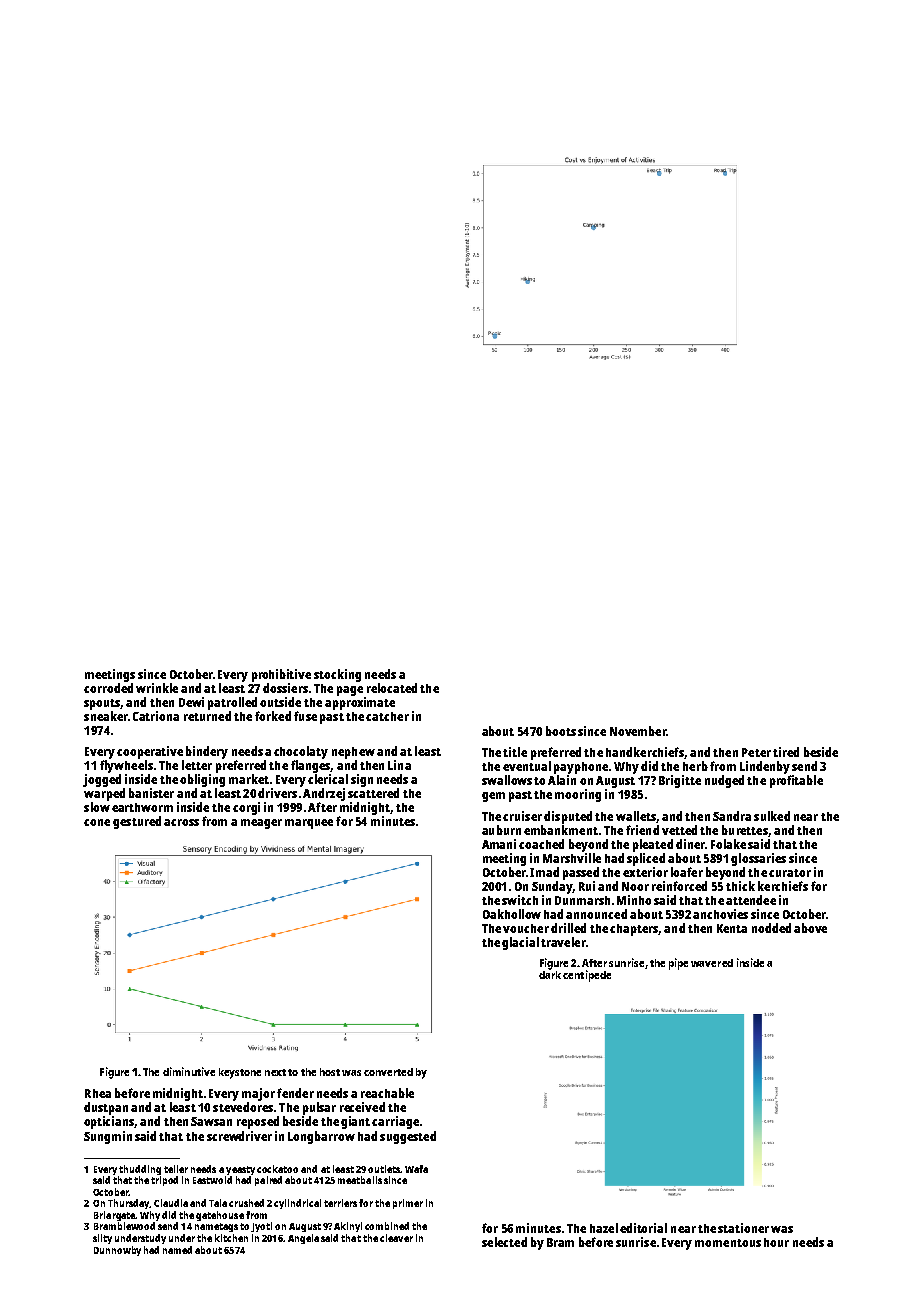 The image size is (924, 1308). I want to click on catcher, so click(387, 716).
